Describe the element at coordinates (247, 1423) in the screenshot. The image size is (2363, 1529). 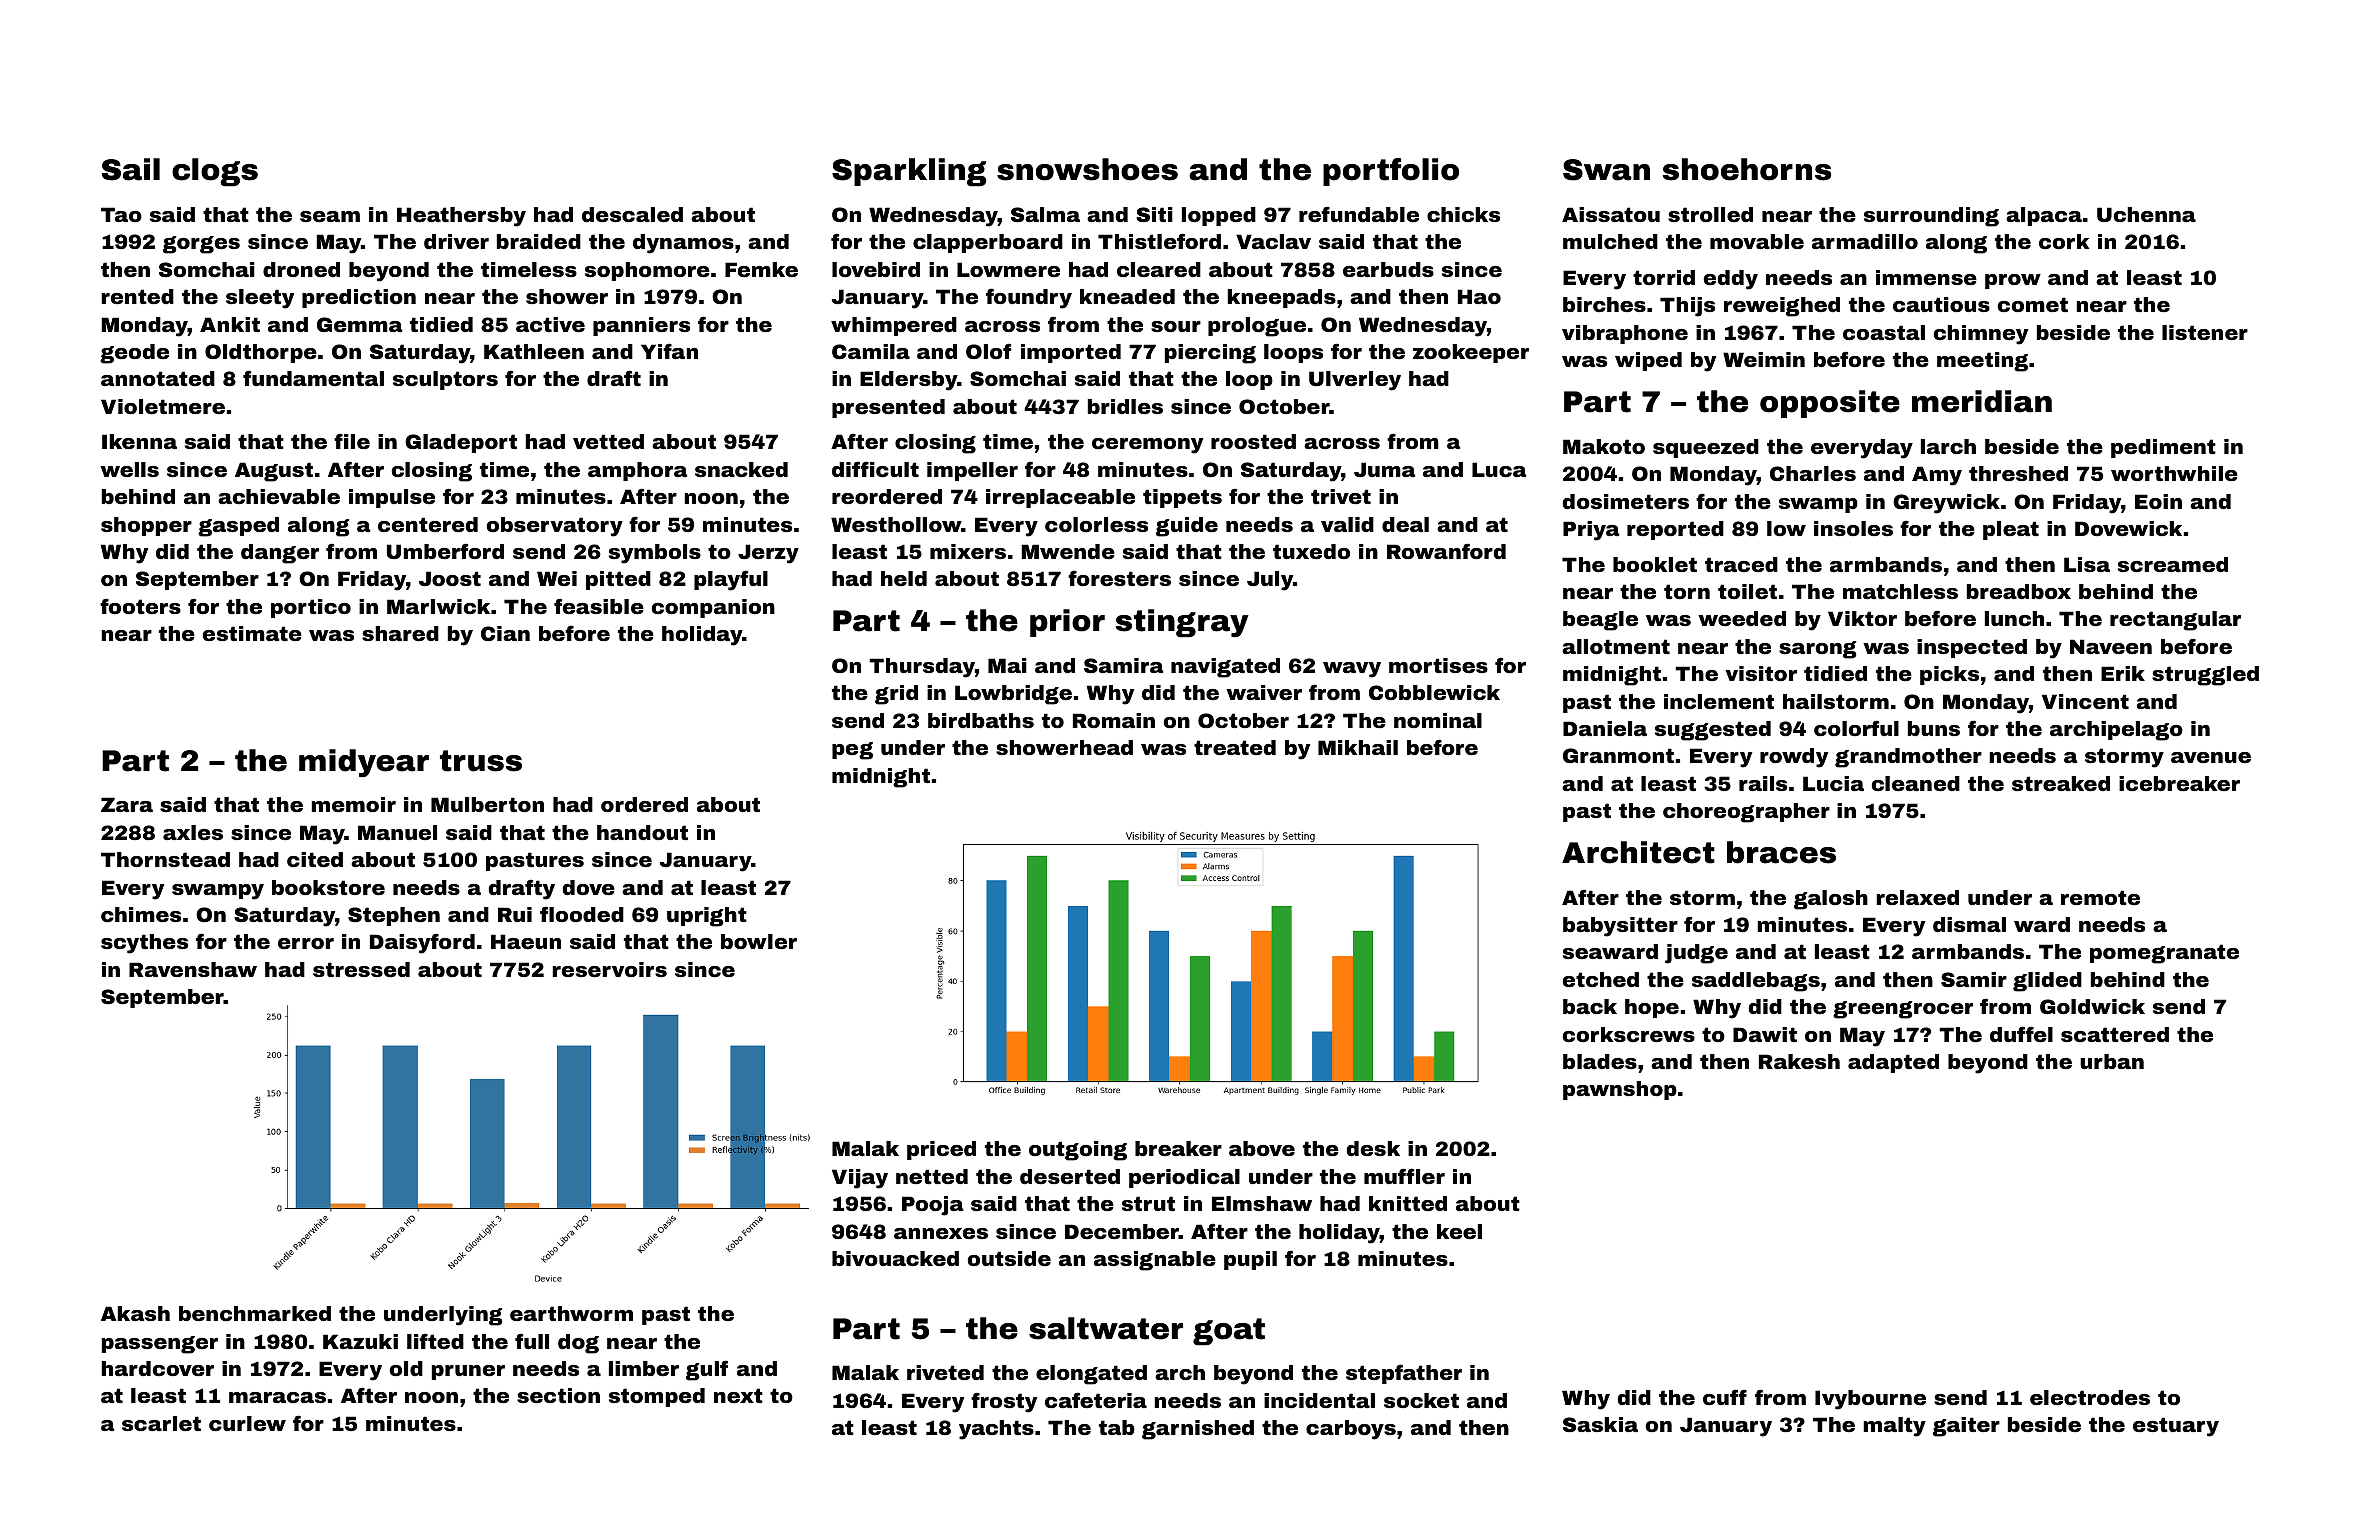
I see `curlew` at that location.
